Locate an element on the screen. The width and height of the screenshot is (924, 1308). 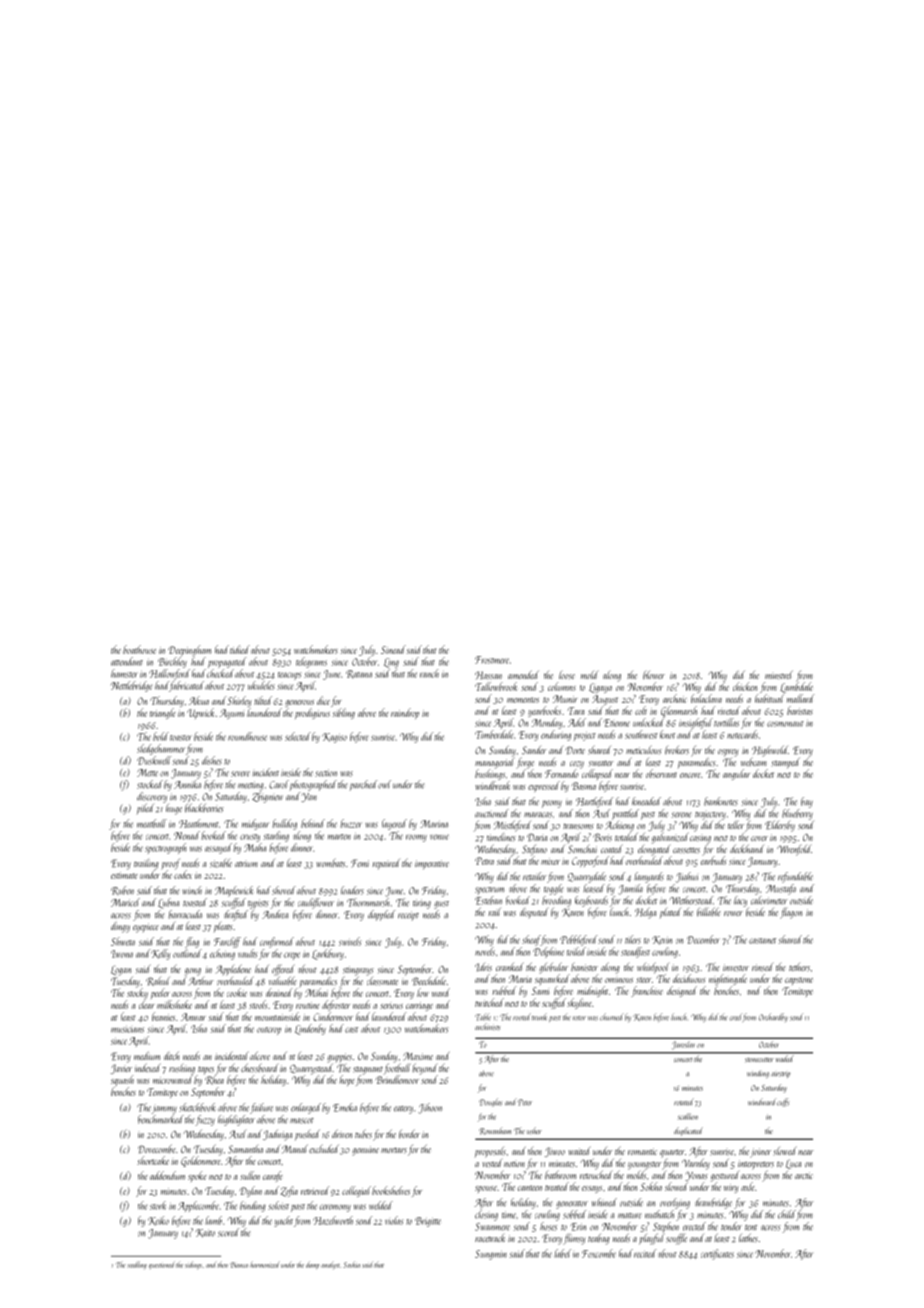
Maxime is located at coordinates (418, 1056).
